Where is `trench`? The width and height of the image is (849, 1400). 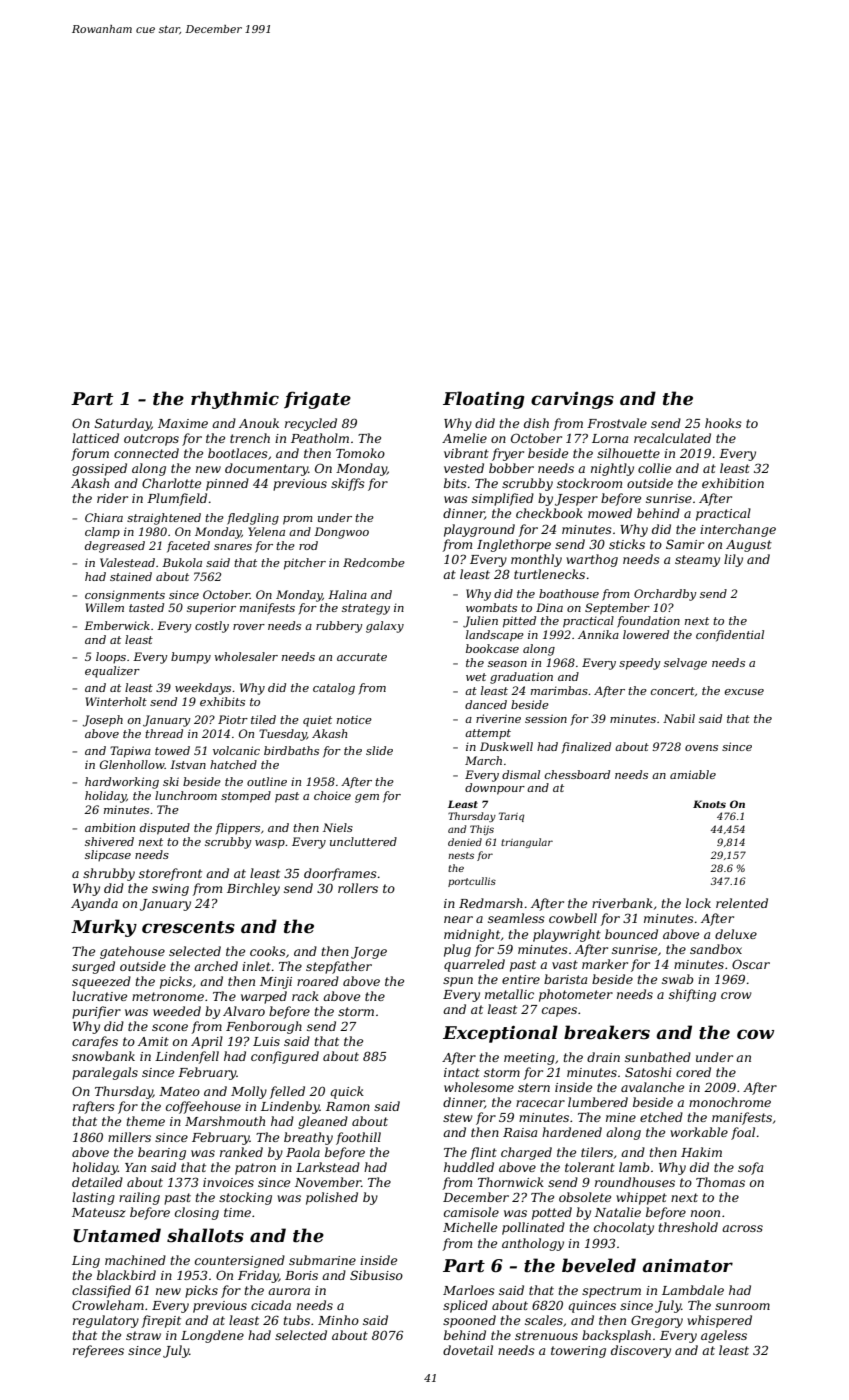
trench is located at coordinates (250, 438).
